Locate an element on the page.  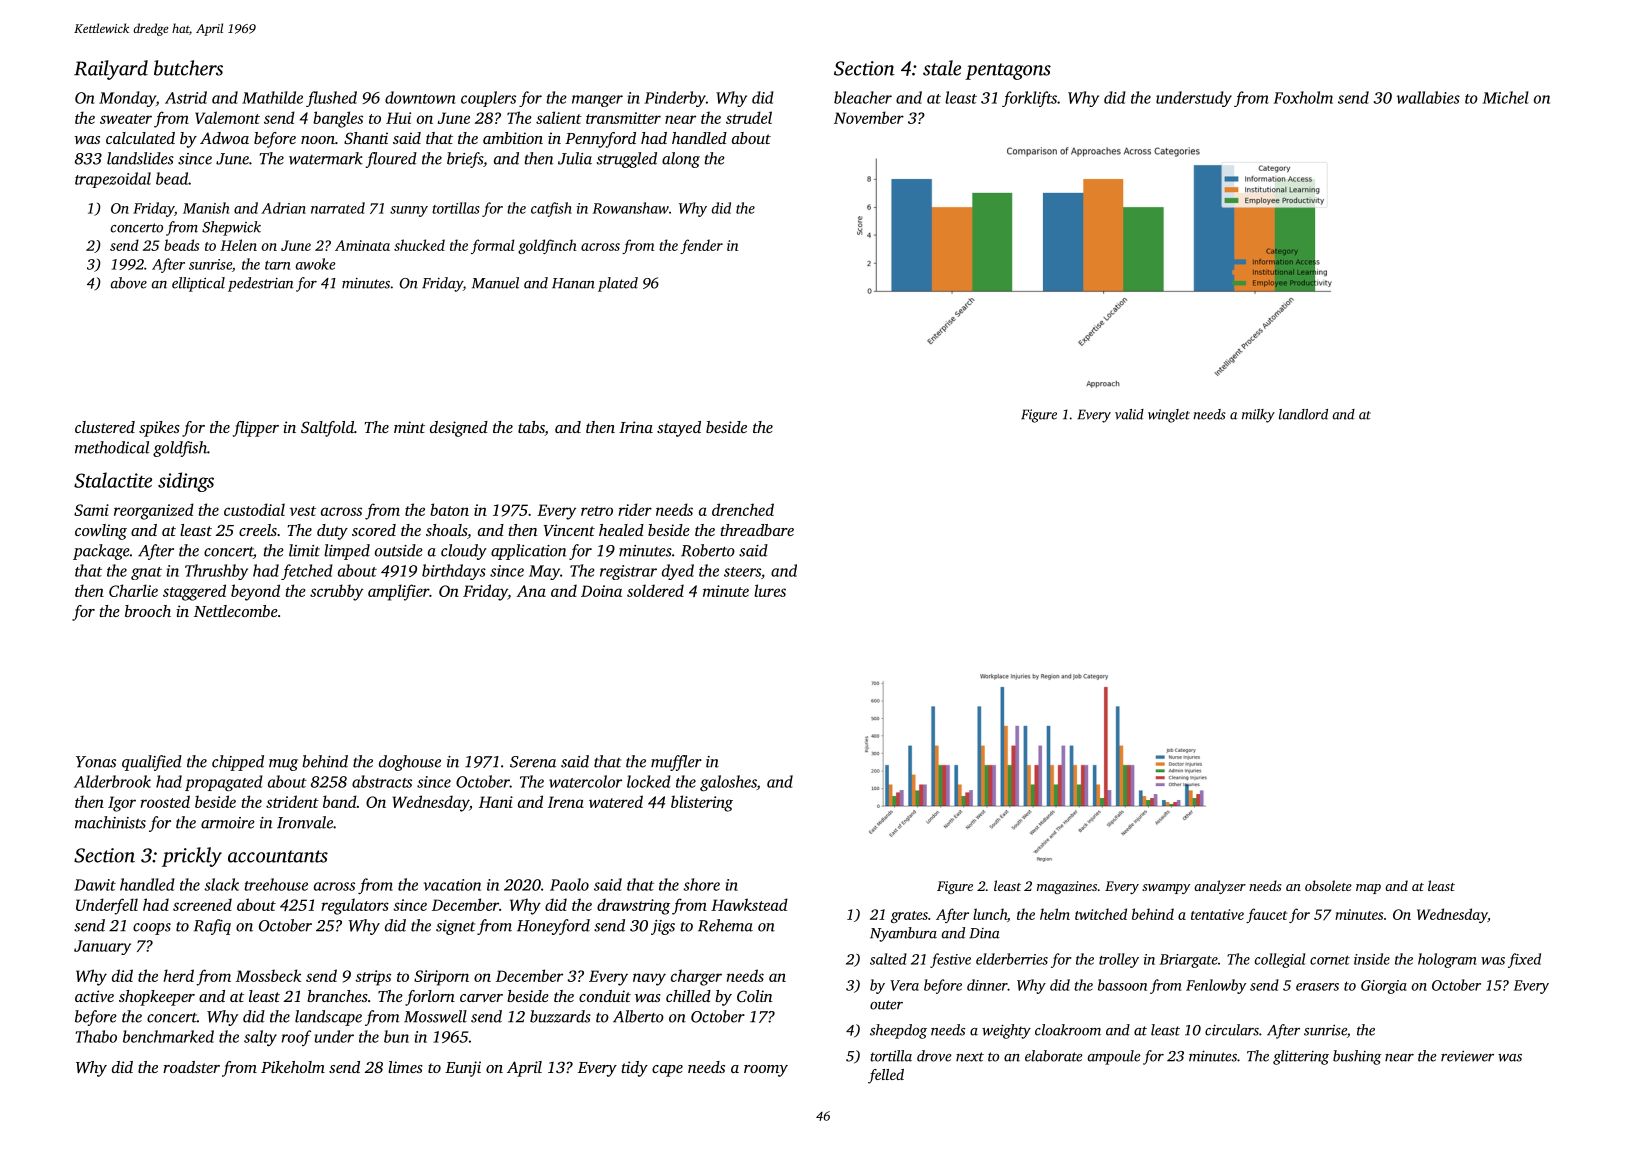
manger is located at coordinates (597, 101).
